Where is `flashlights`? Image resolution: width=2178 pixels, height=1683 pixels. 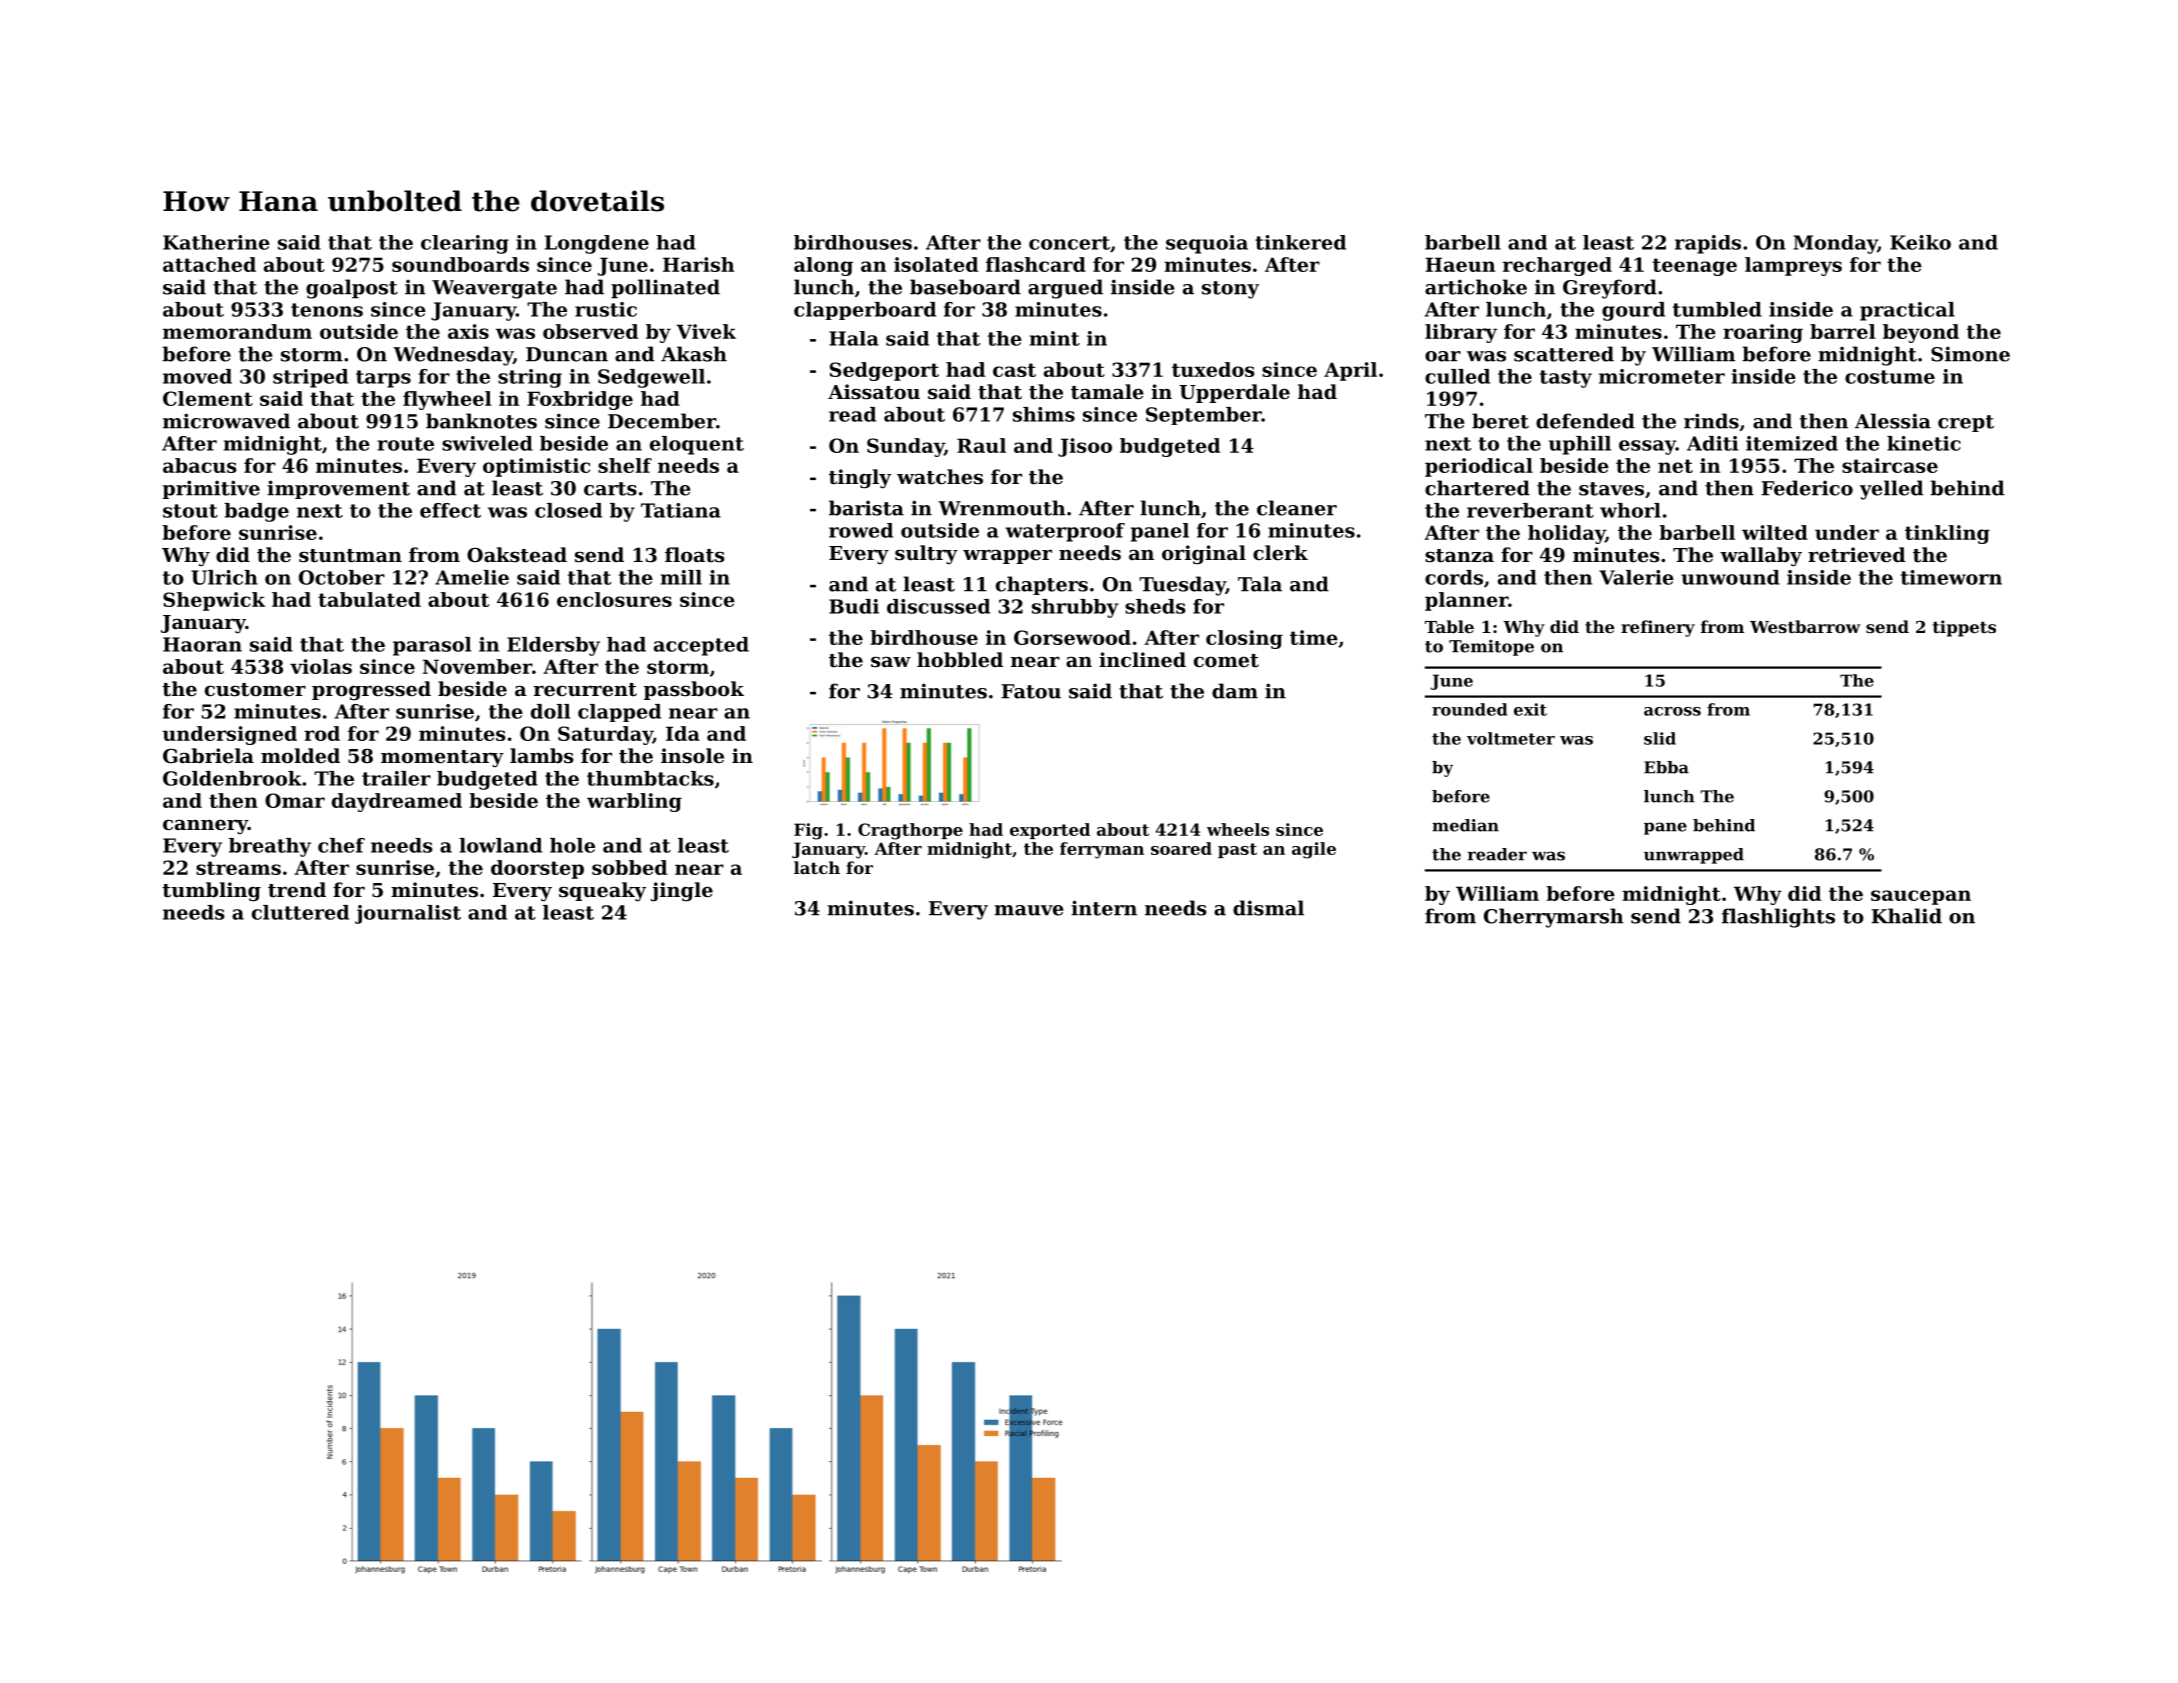
flashlights is located at coordinates (1778, 918).
